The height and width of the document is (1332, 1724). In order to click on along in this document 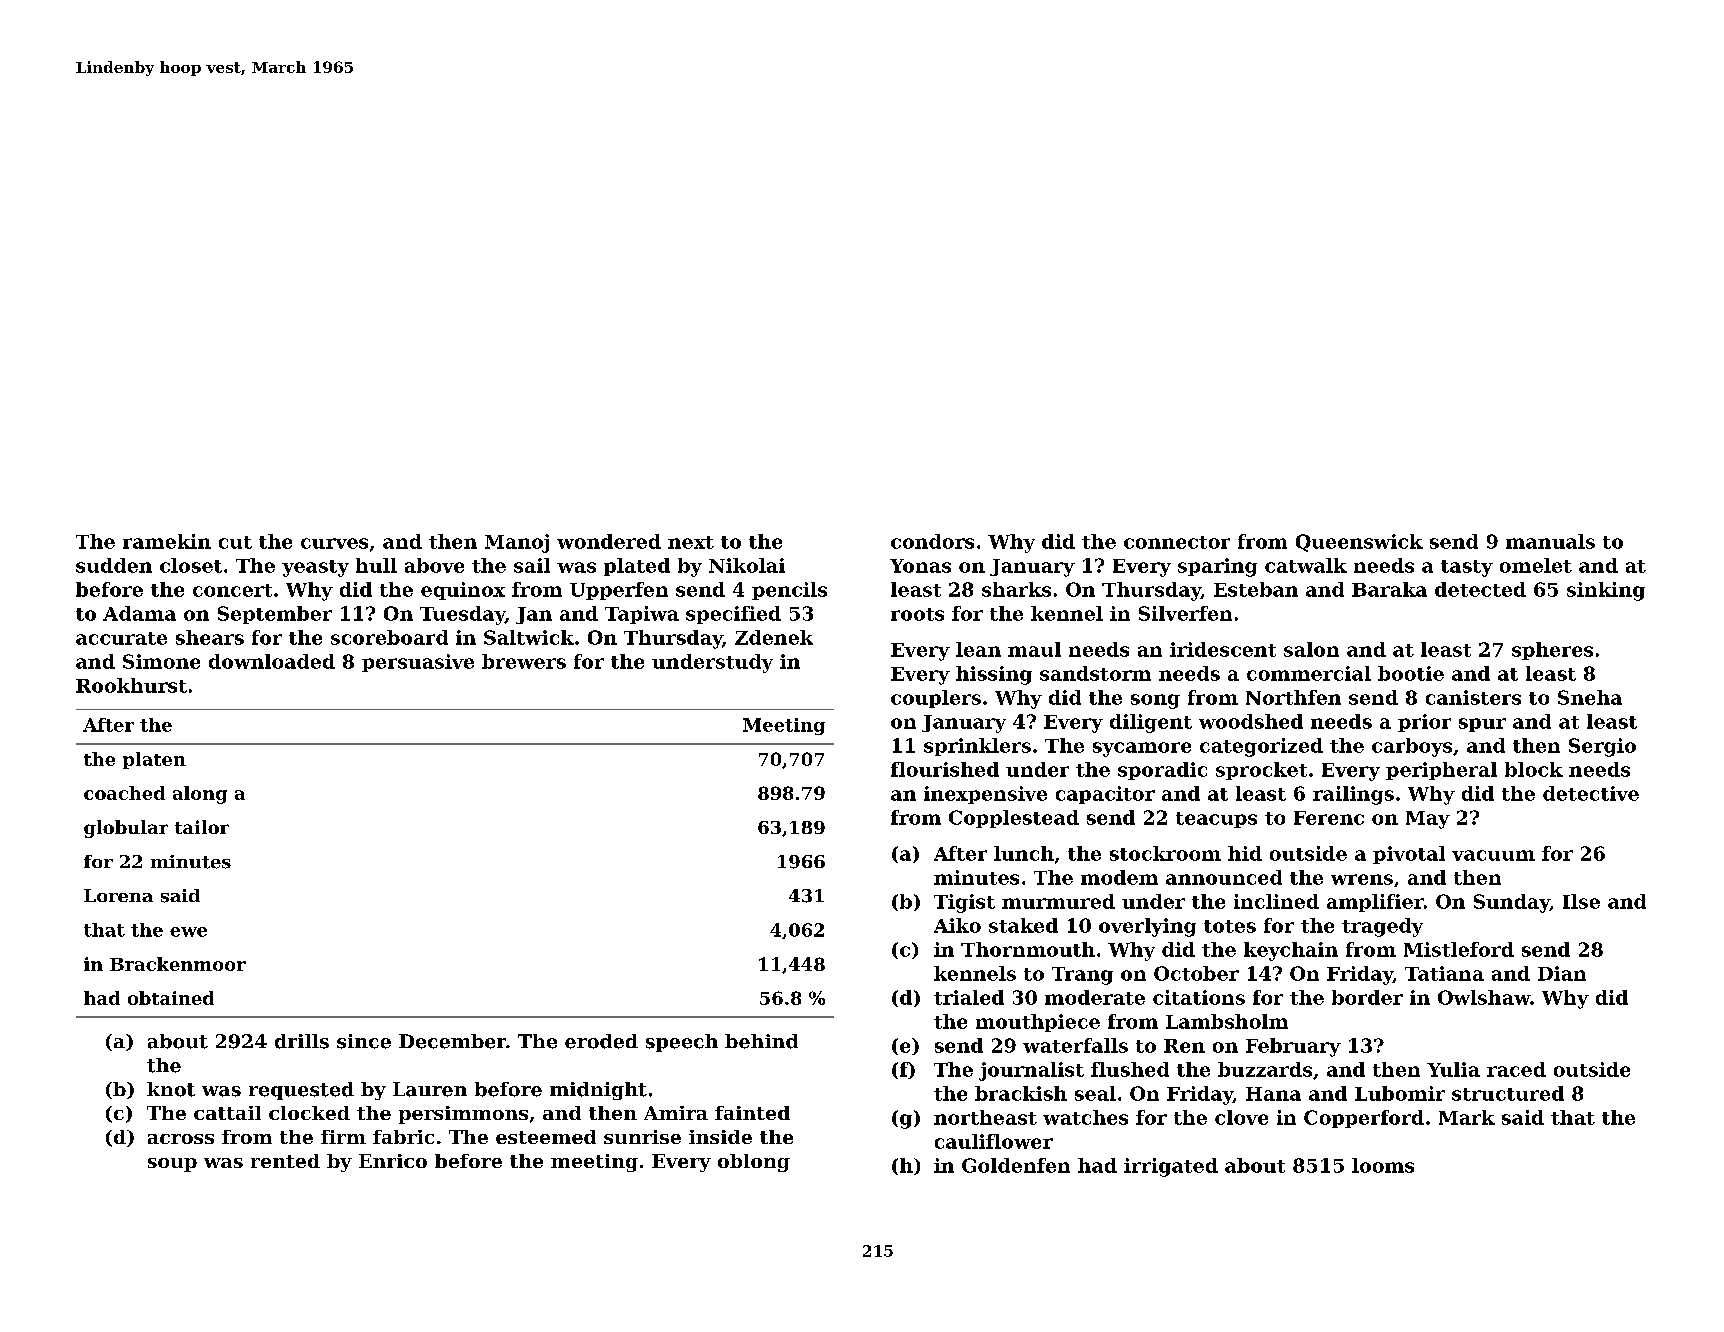, I will do `click(200, 795)`.
